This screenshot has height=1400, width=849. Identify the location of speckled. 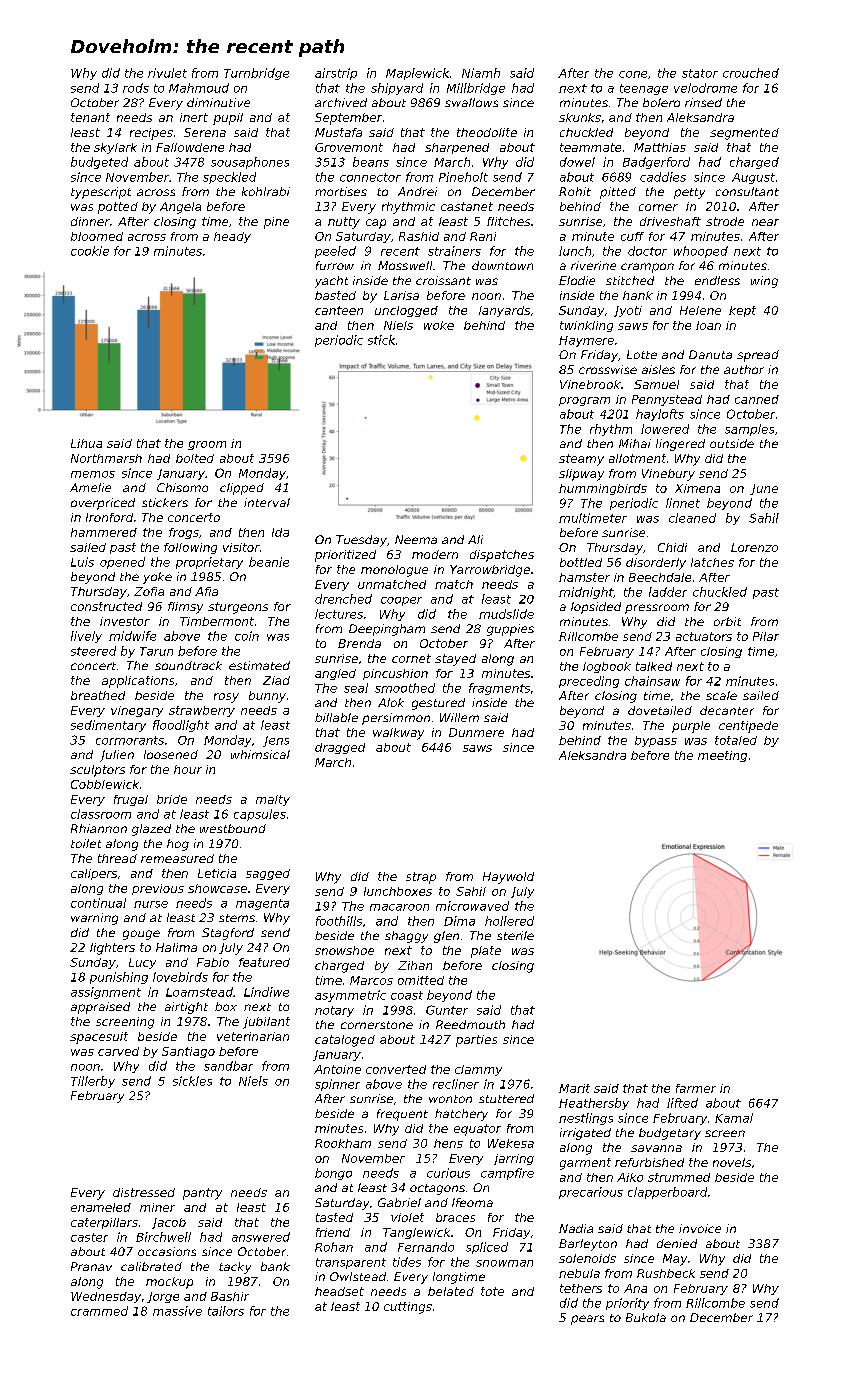
(229, 178).
